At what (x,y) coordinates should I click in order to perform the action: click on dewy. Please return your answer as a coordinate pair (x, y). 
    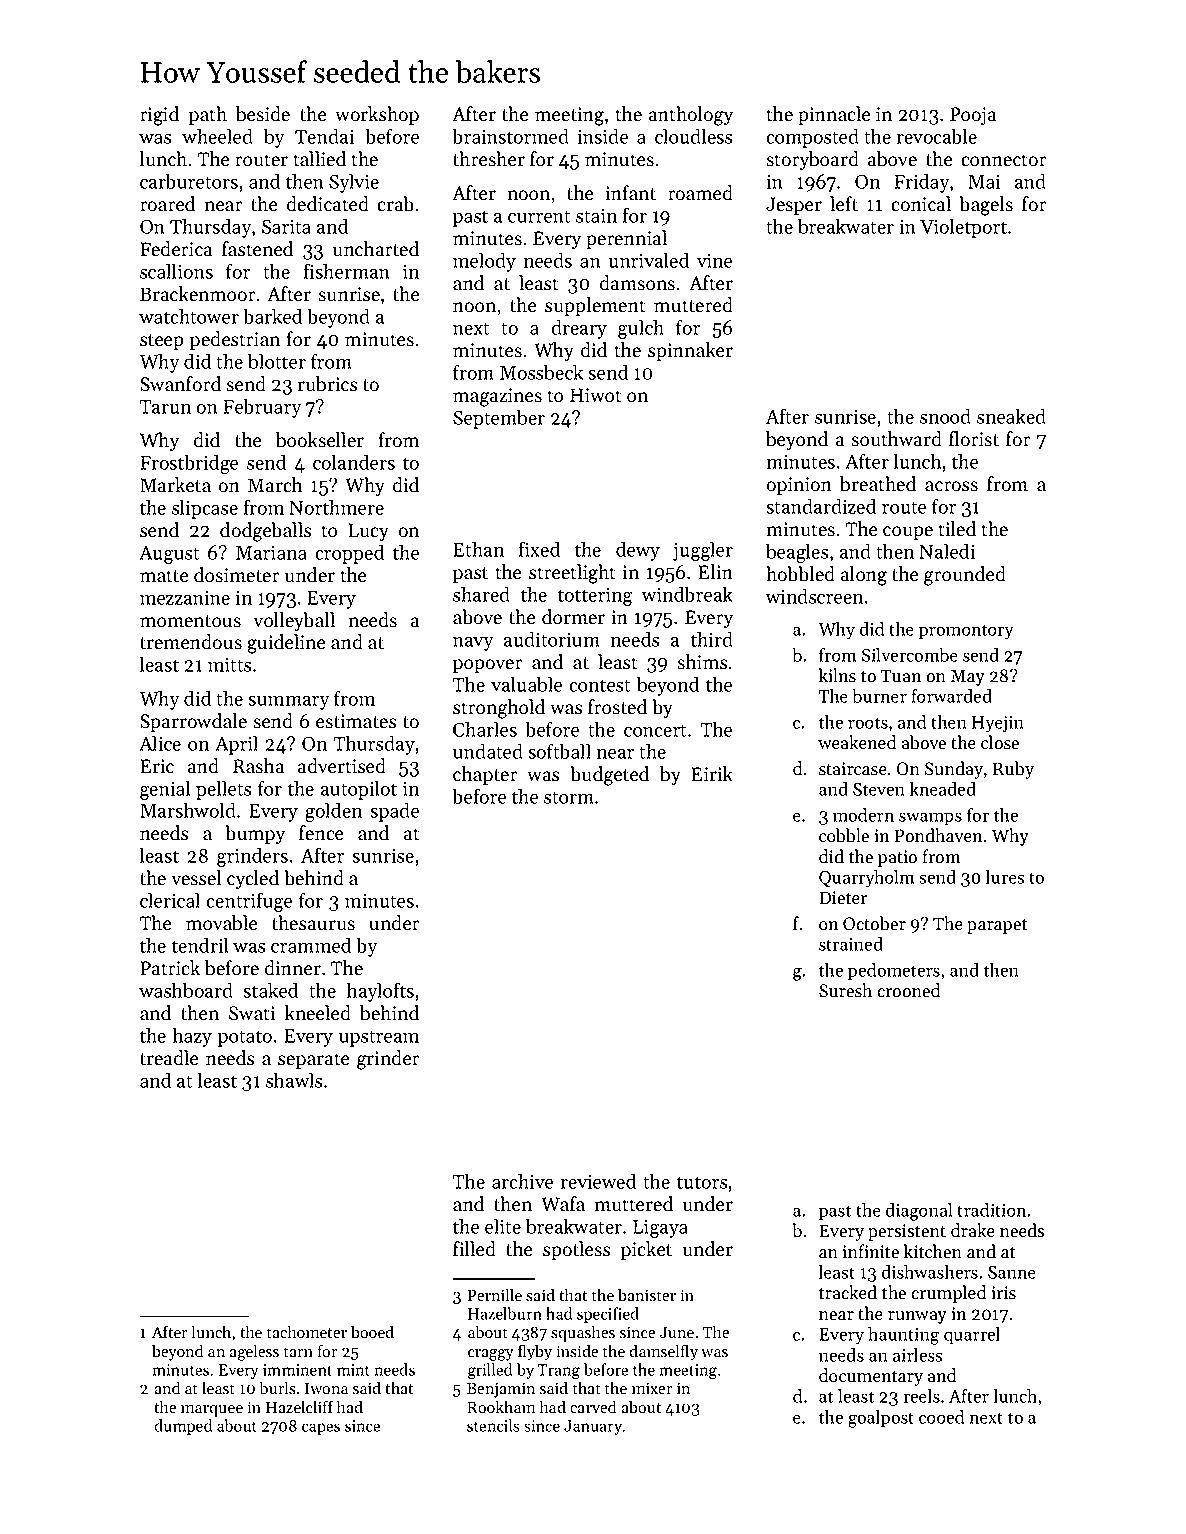
    Looking at the image, I should click on (638, 551).
